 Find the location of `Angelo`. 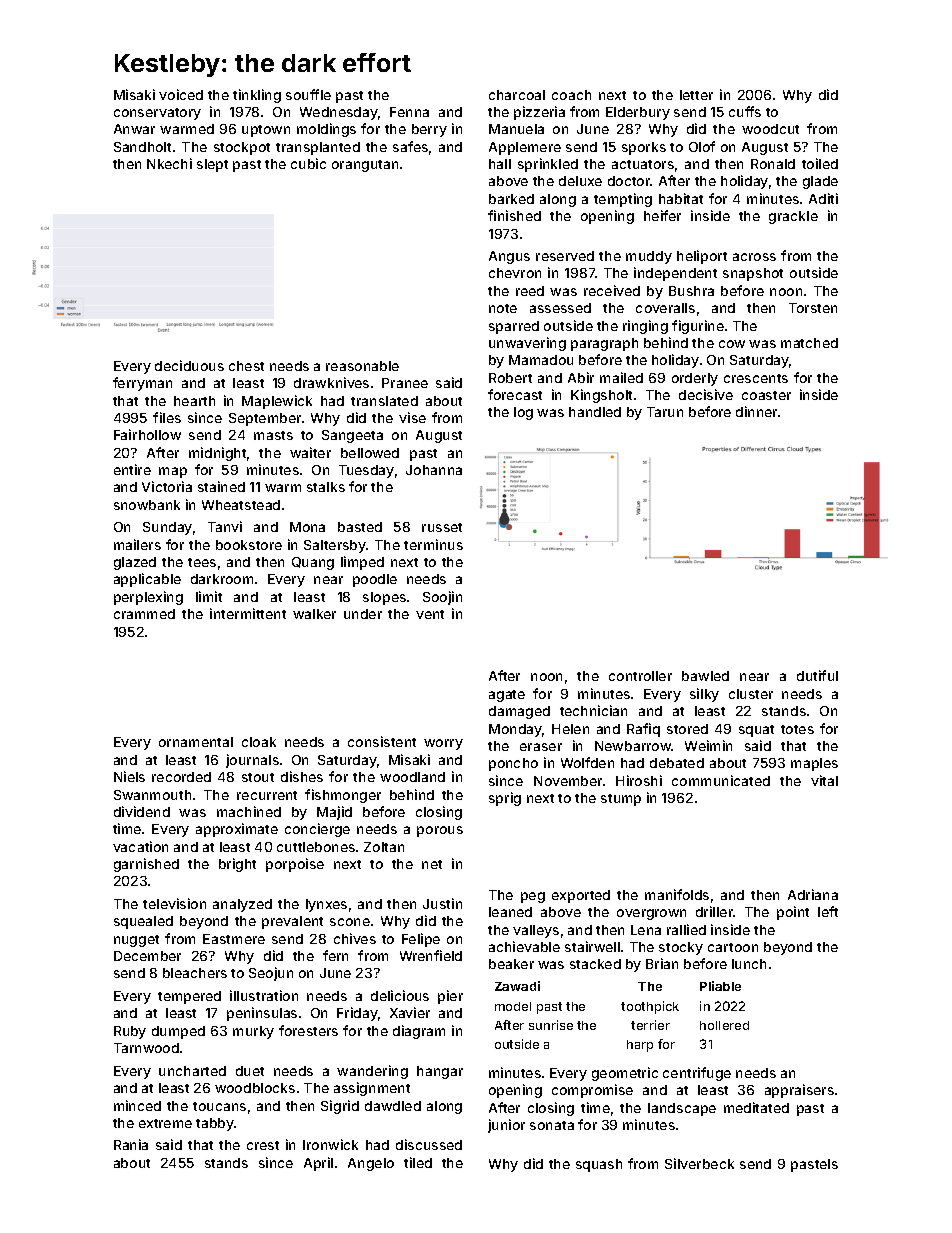

Angelo is located at coordinates (371, 1164).
